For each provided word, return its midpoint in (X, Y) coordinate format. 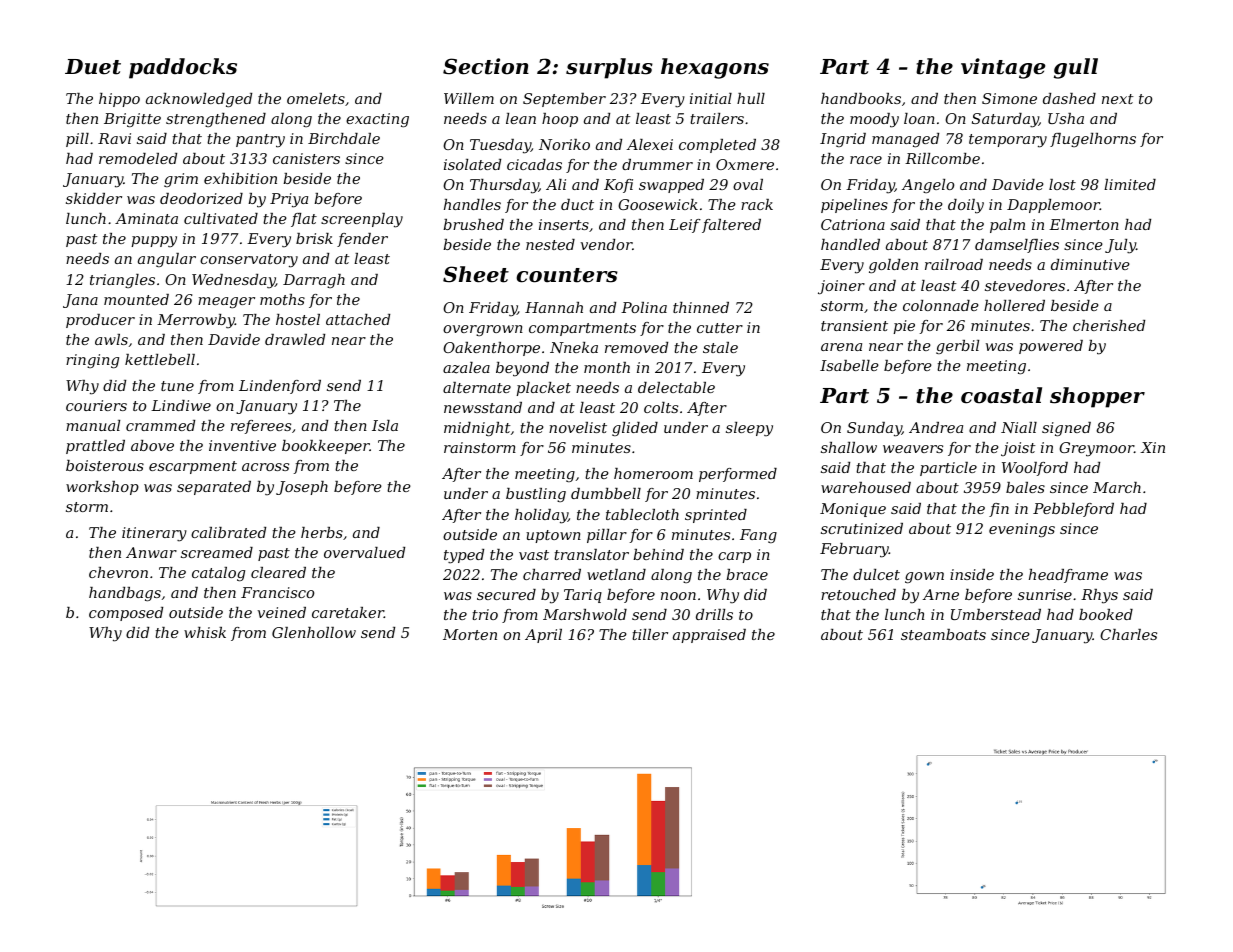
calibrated (228, 532)
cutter (720, 328)
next (1118, 99)
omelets (316, 98)
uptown (553, 536)
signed (1066, 429)
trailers (717, 118)
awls (111, 339)
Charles (1128, 634)
